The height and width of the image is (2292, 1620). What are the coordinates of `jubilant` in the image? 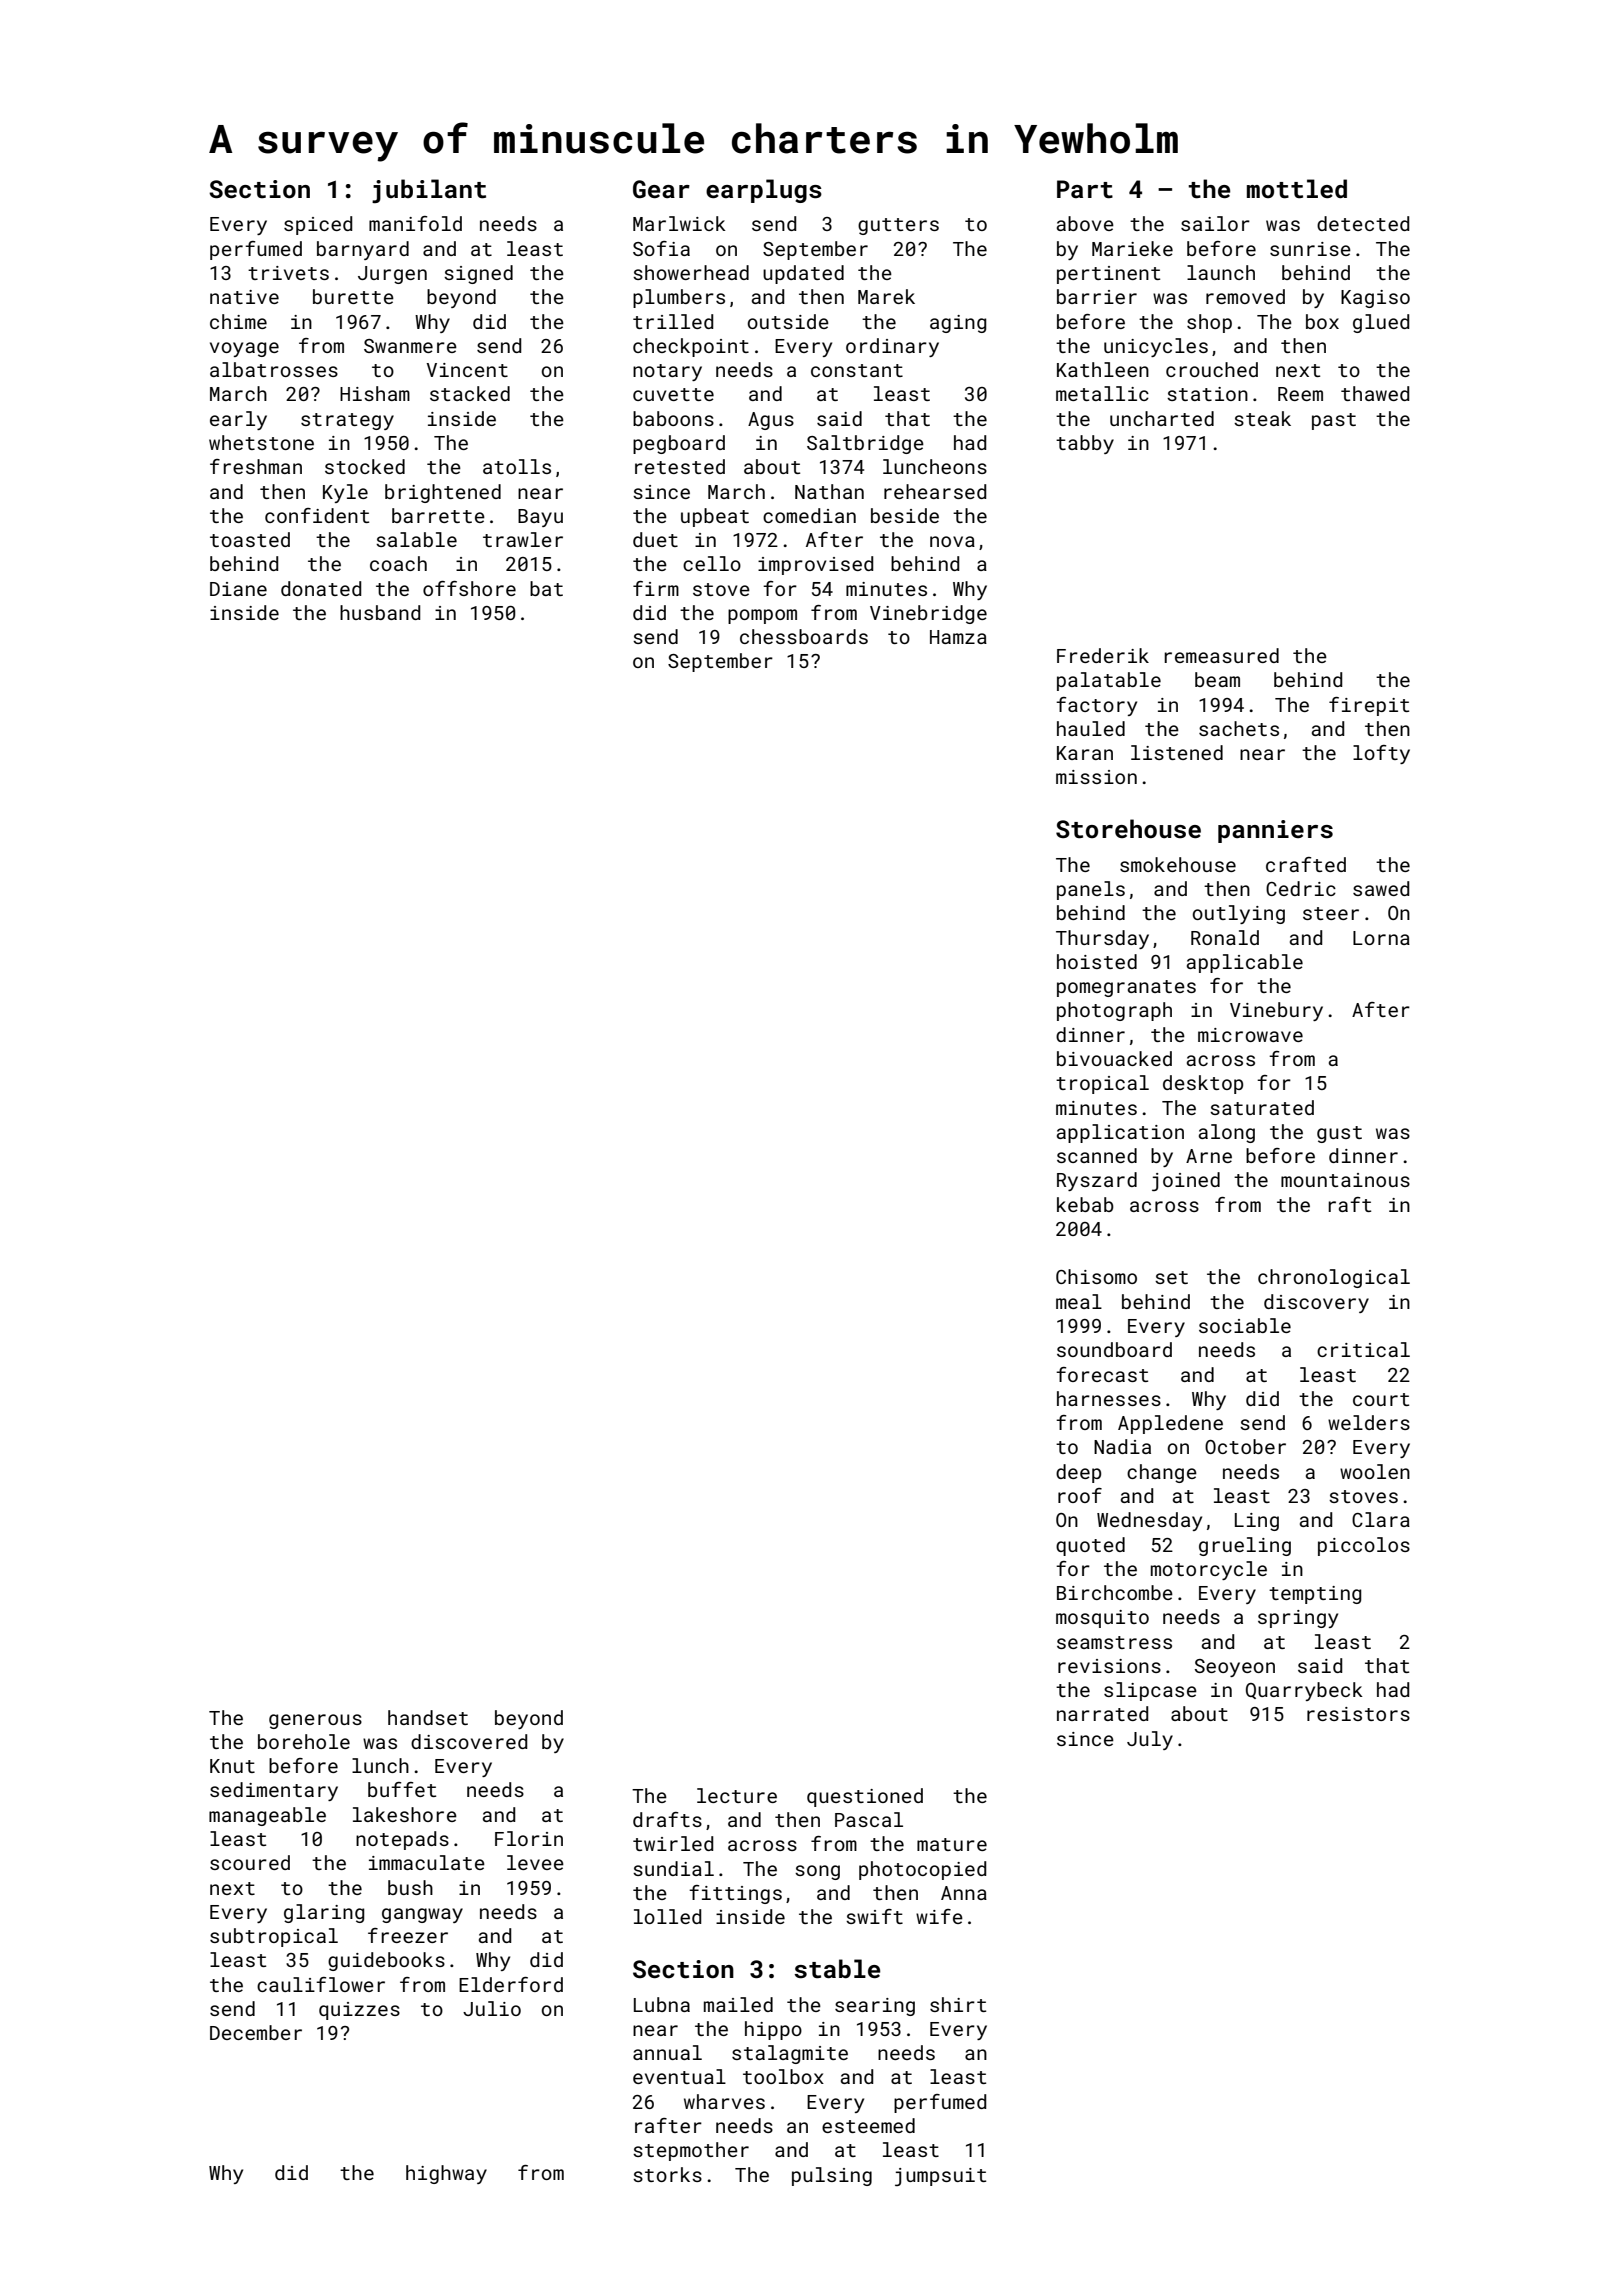 It's located at (429, 191).
